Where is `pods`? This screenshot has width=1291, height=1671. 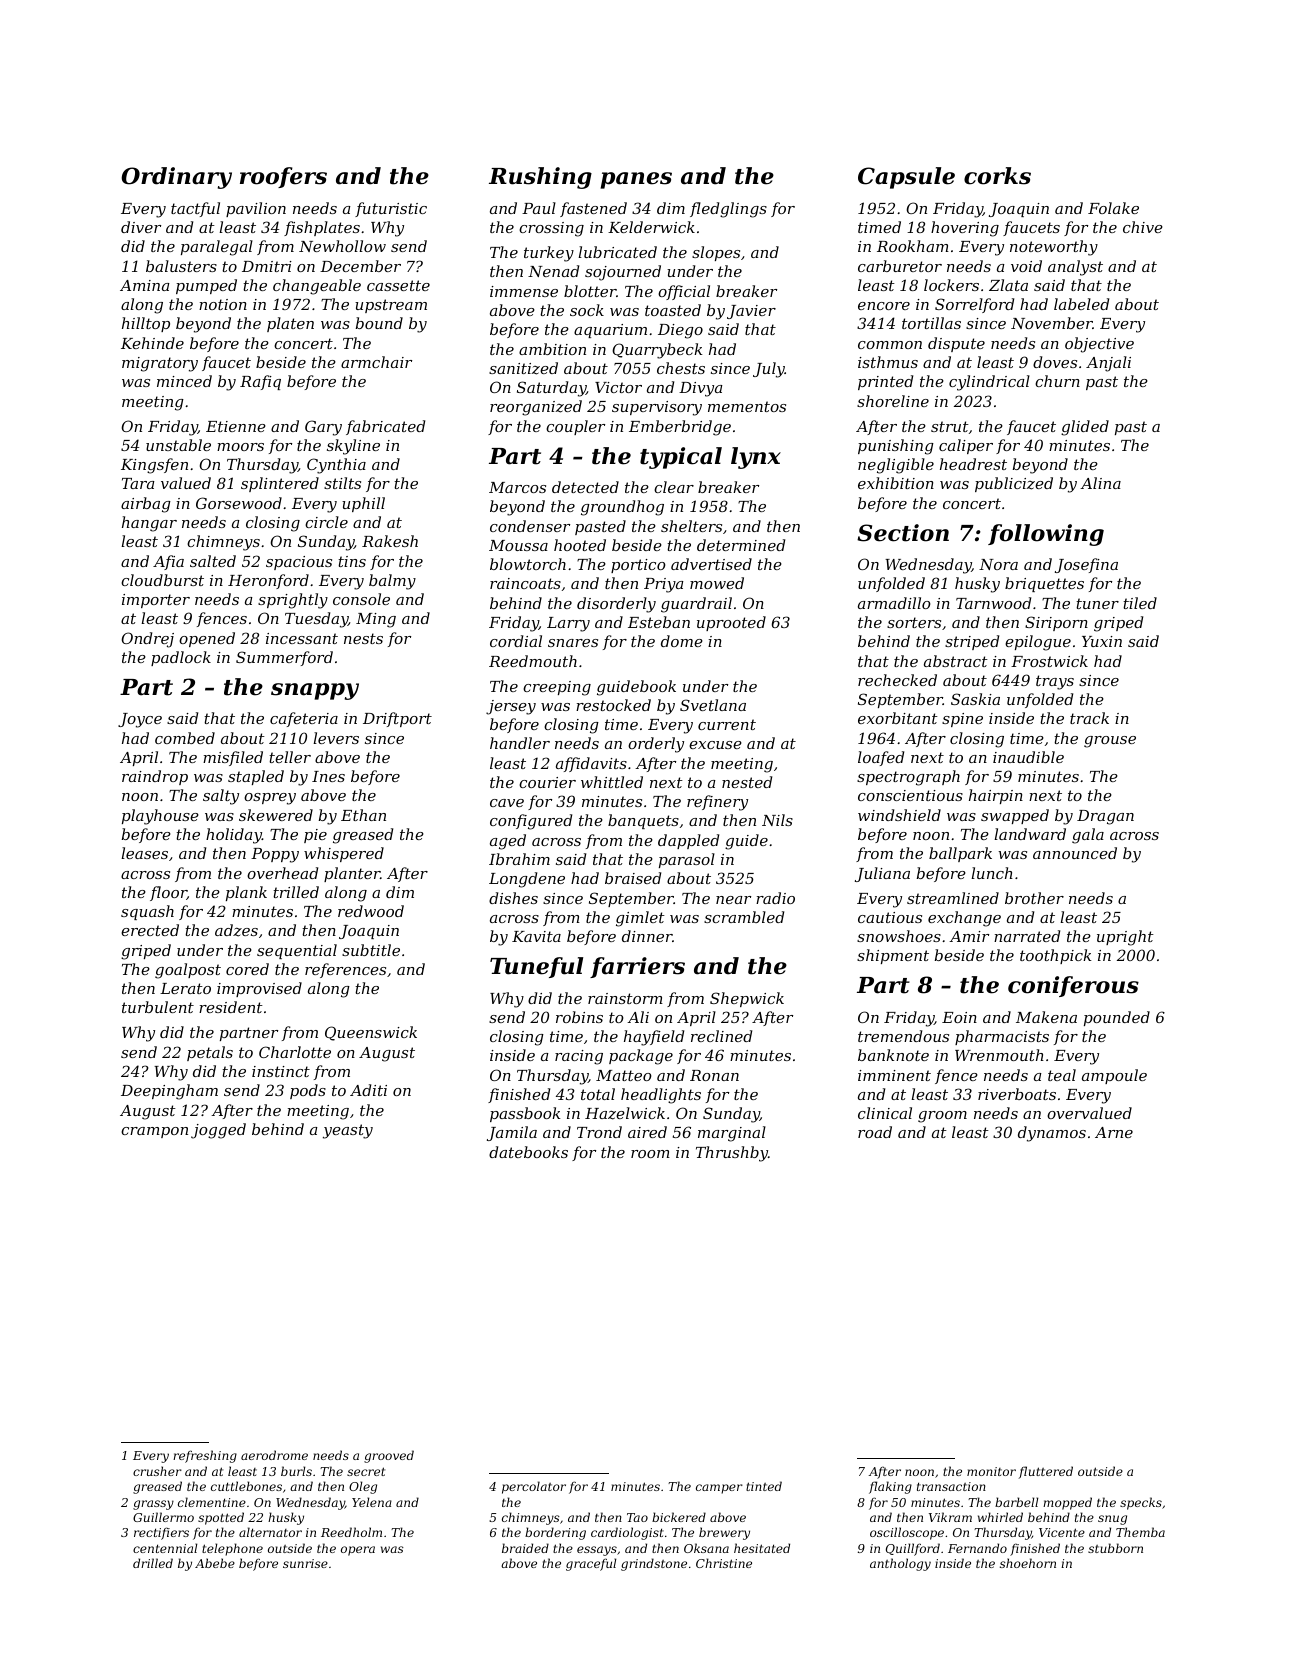 pods is located at coordinates (308, 1091).
